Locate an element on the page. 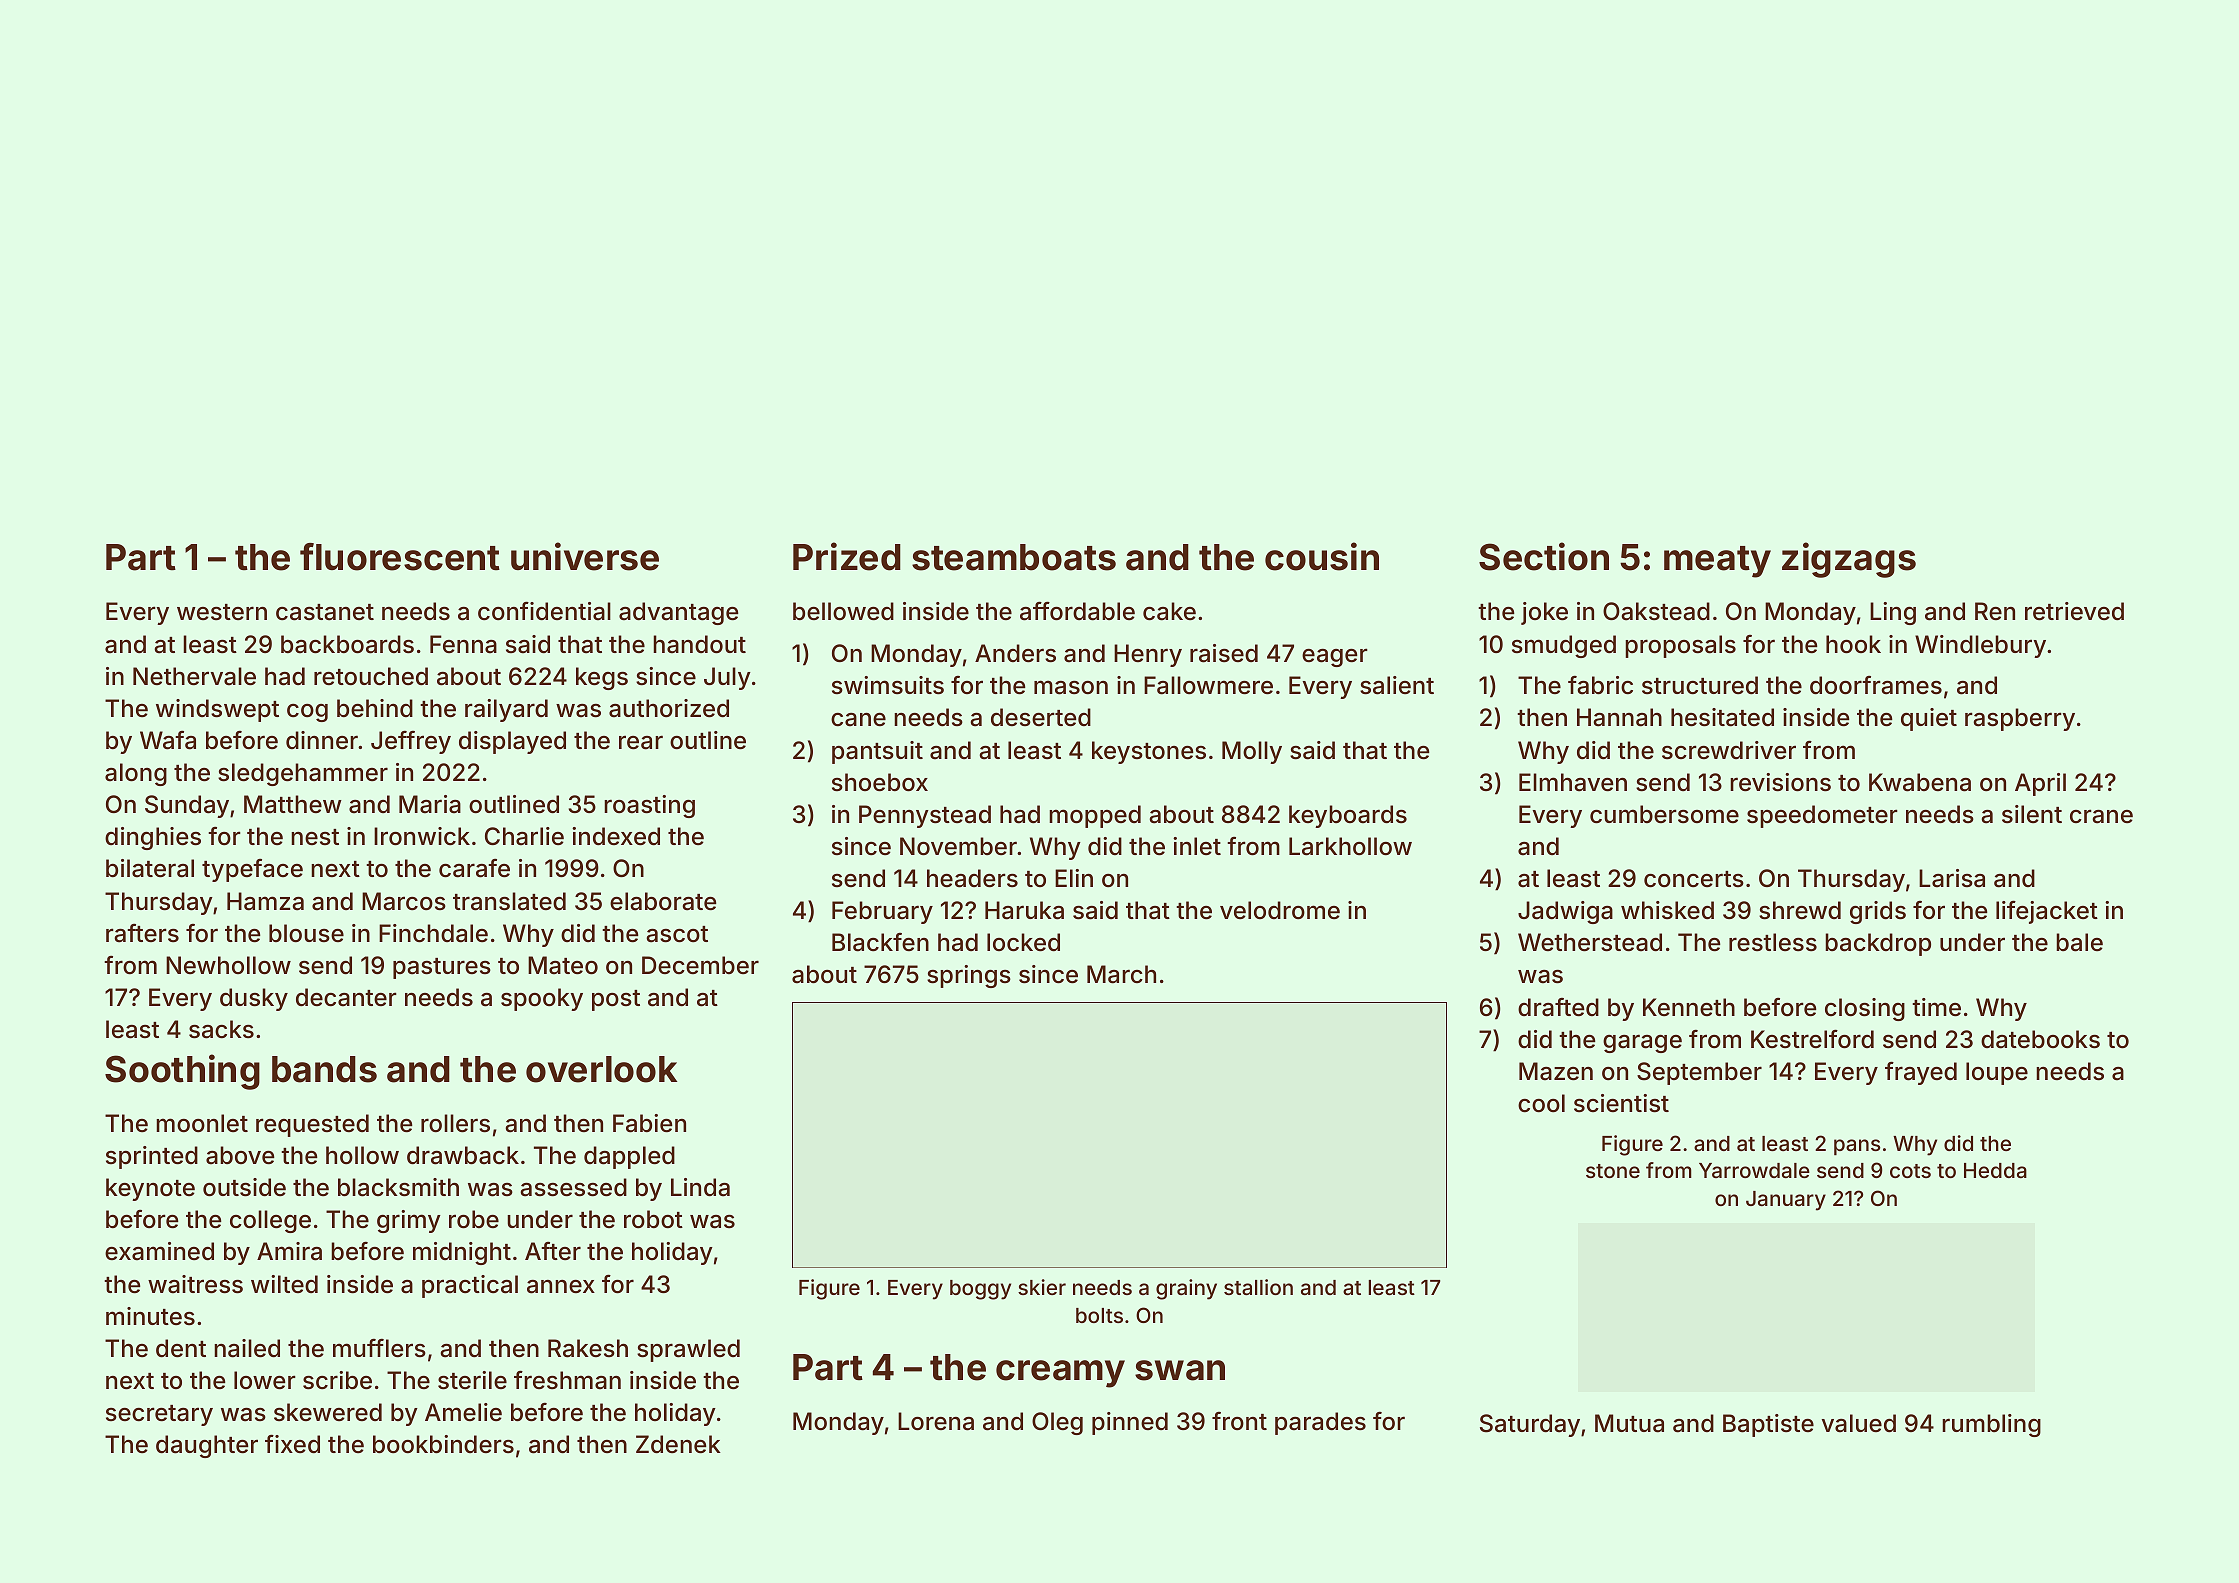 Image resolution: width=2239 pixels, height=1583 pixels. Section is located at coordinates (1544, 556).
